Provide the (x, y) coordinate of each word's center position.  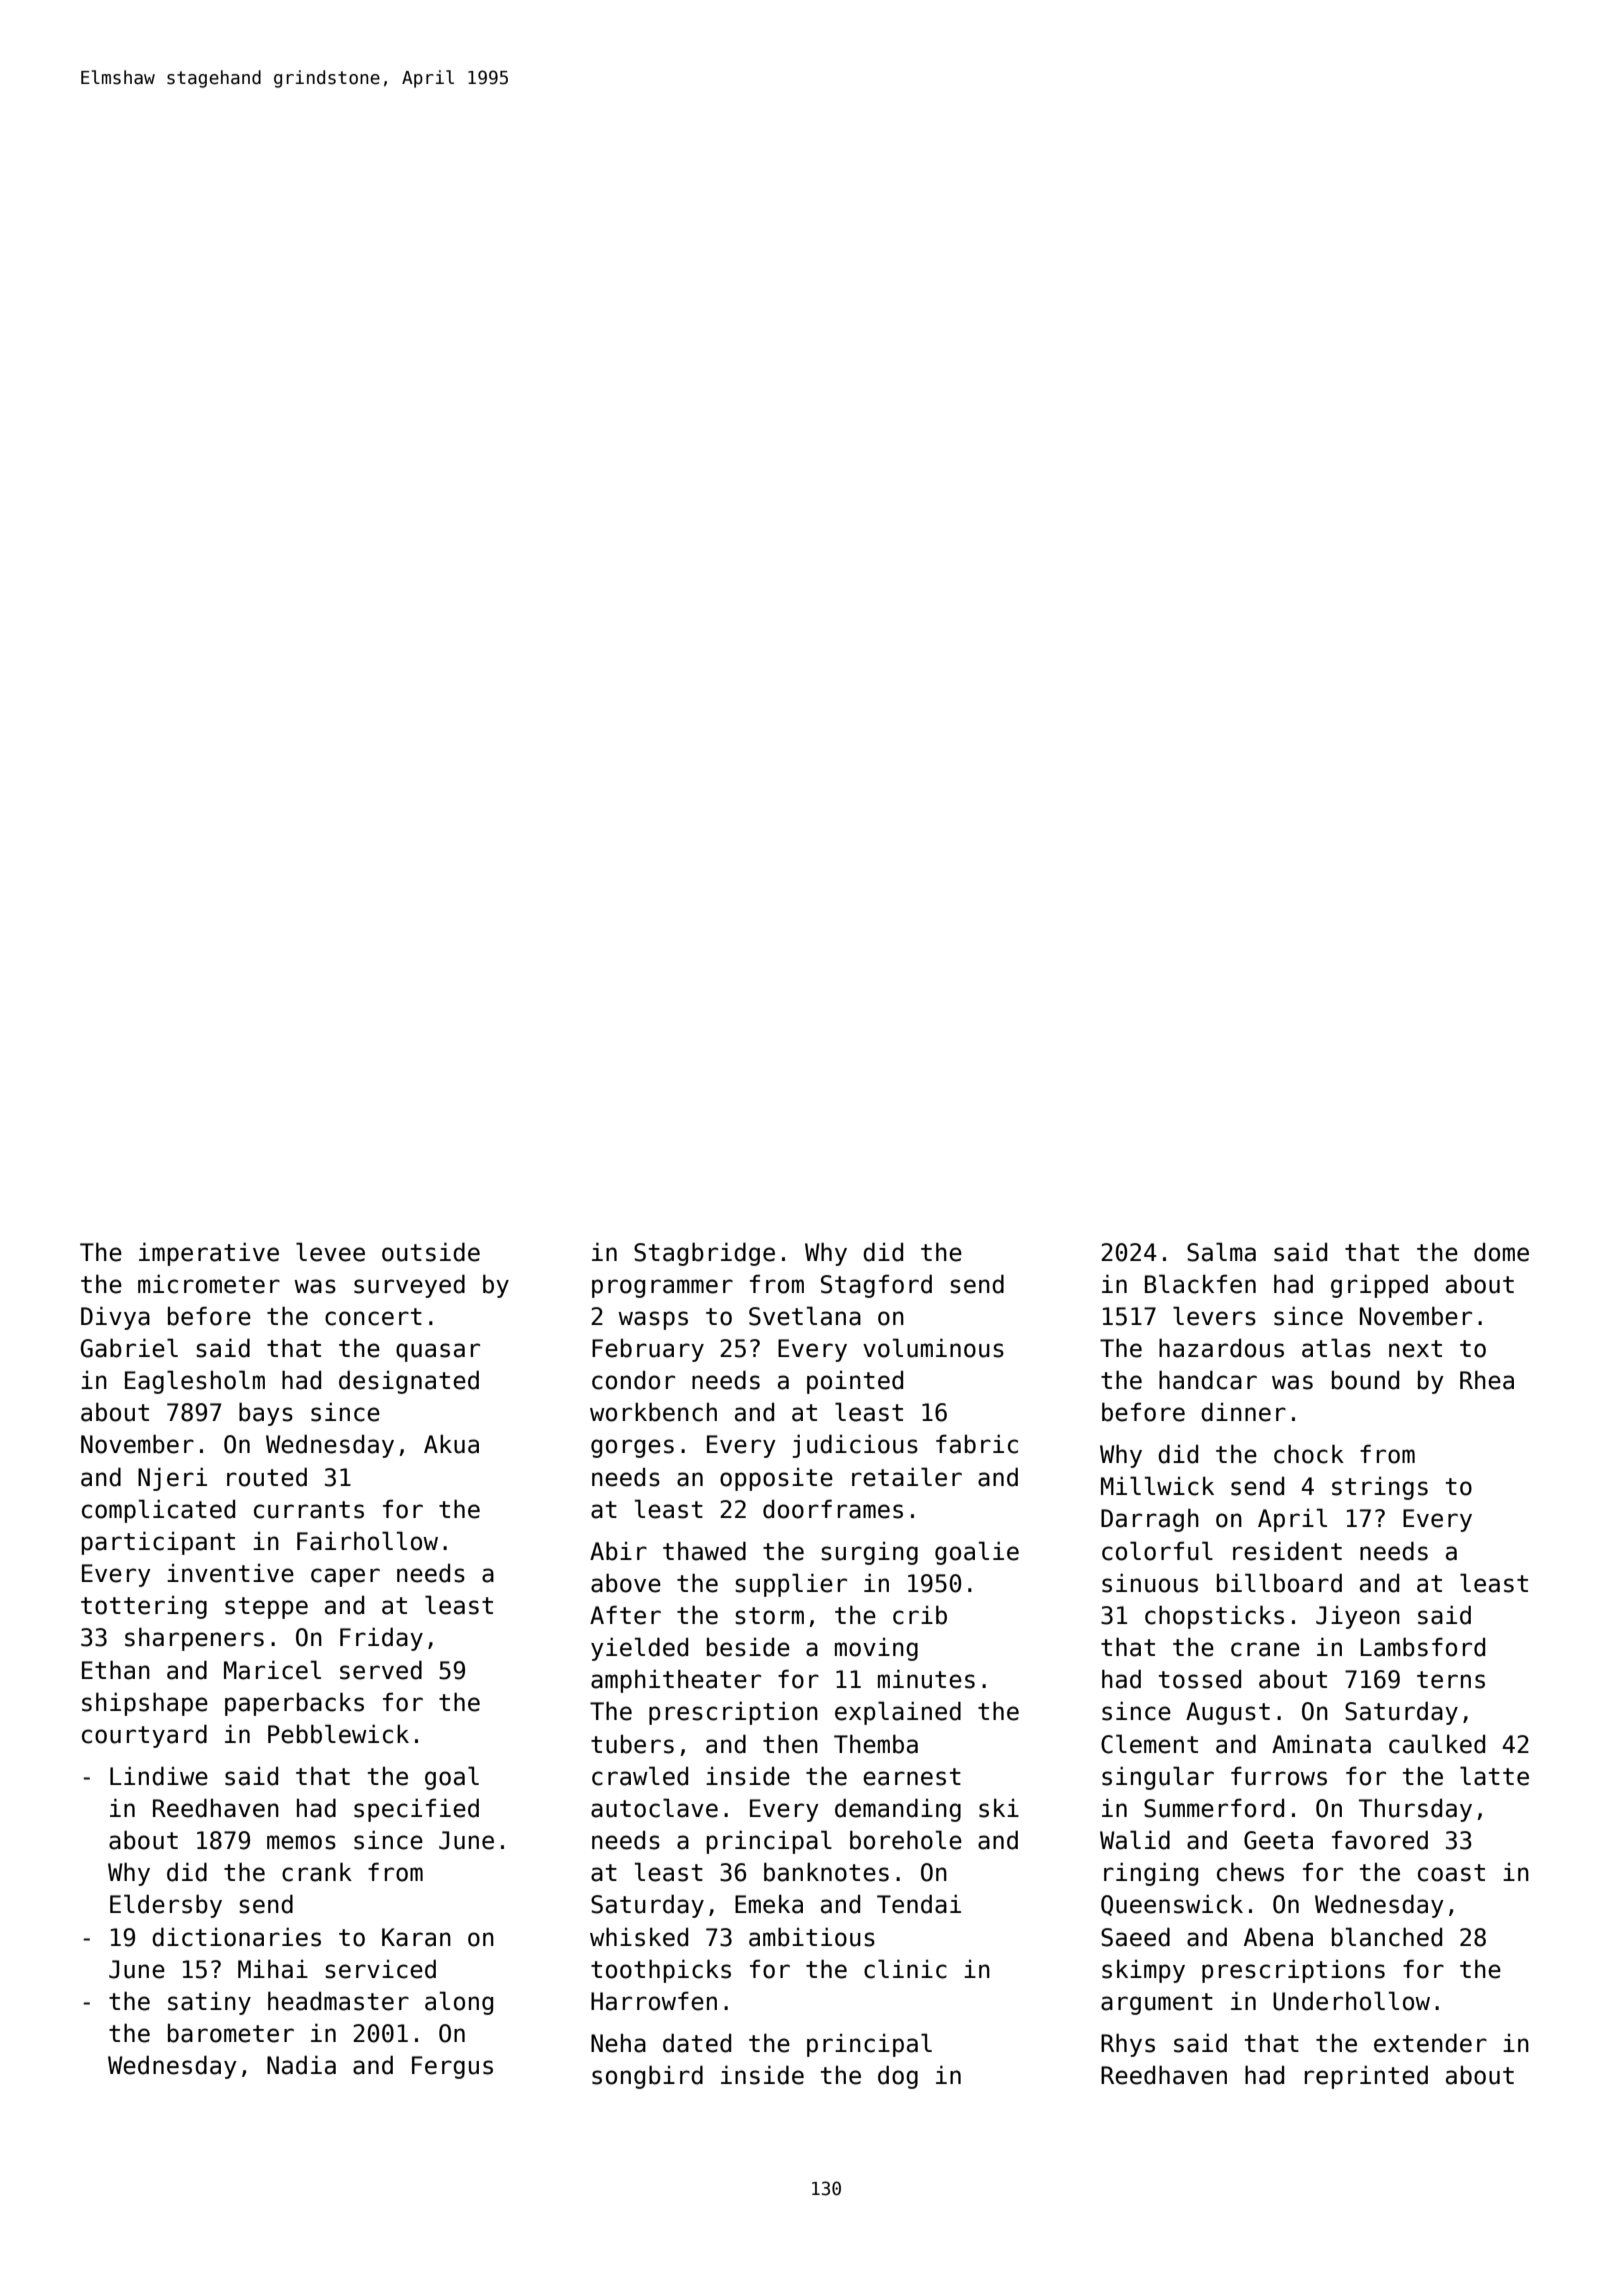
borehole (906, 1840)
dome (1501, 1252)
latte (1494, 1776)
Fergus (452, 2067)
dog (898, 2077)
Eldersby (166, 1906)
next (1415, 1349)
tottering (144, 1607)
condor (633, 1380)
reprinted (1366, 2077)
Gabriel (129, 1348)
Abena (1278, 1937)
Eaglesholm (195, 1382)
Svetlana (805, 1316)
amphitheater (676, 1681)
